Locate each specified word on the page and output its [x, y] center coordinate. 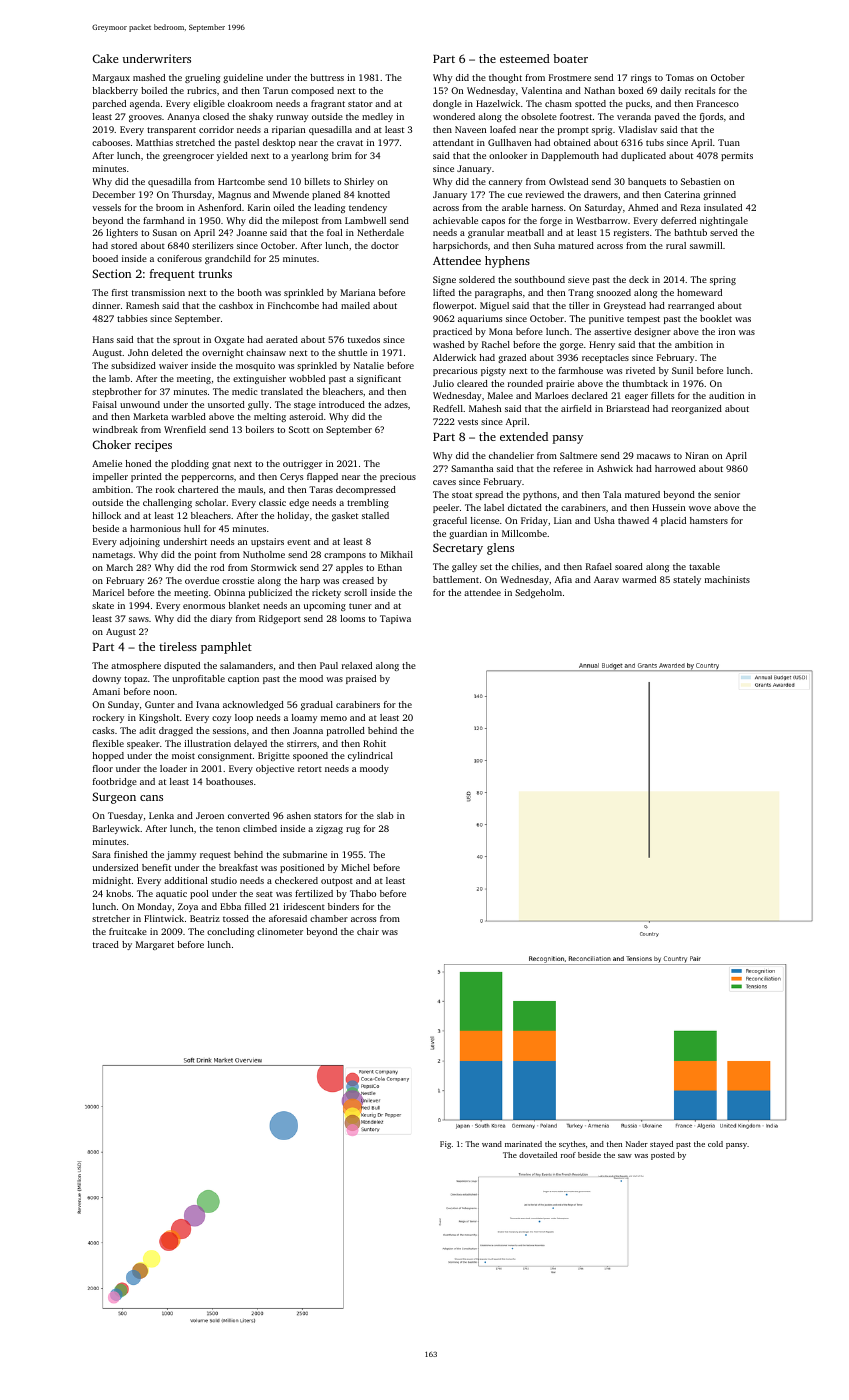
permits [737, 156]
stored [124, 245]
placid [673, 521]
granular [486, 233]
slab [385, 815]
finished [131, 854]
